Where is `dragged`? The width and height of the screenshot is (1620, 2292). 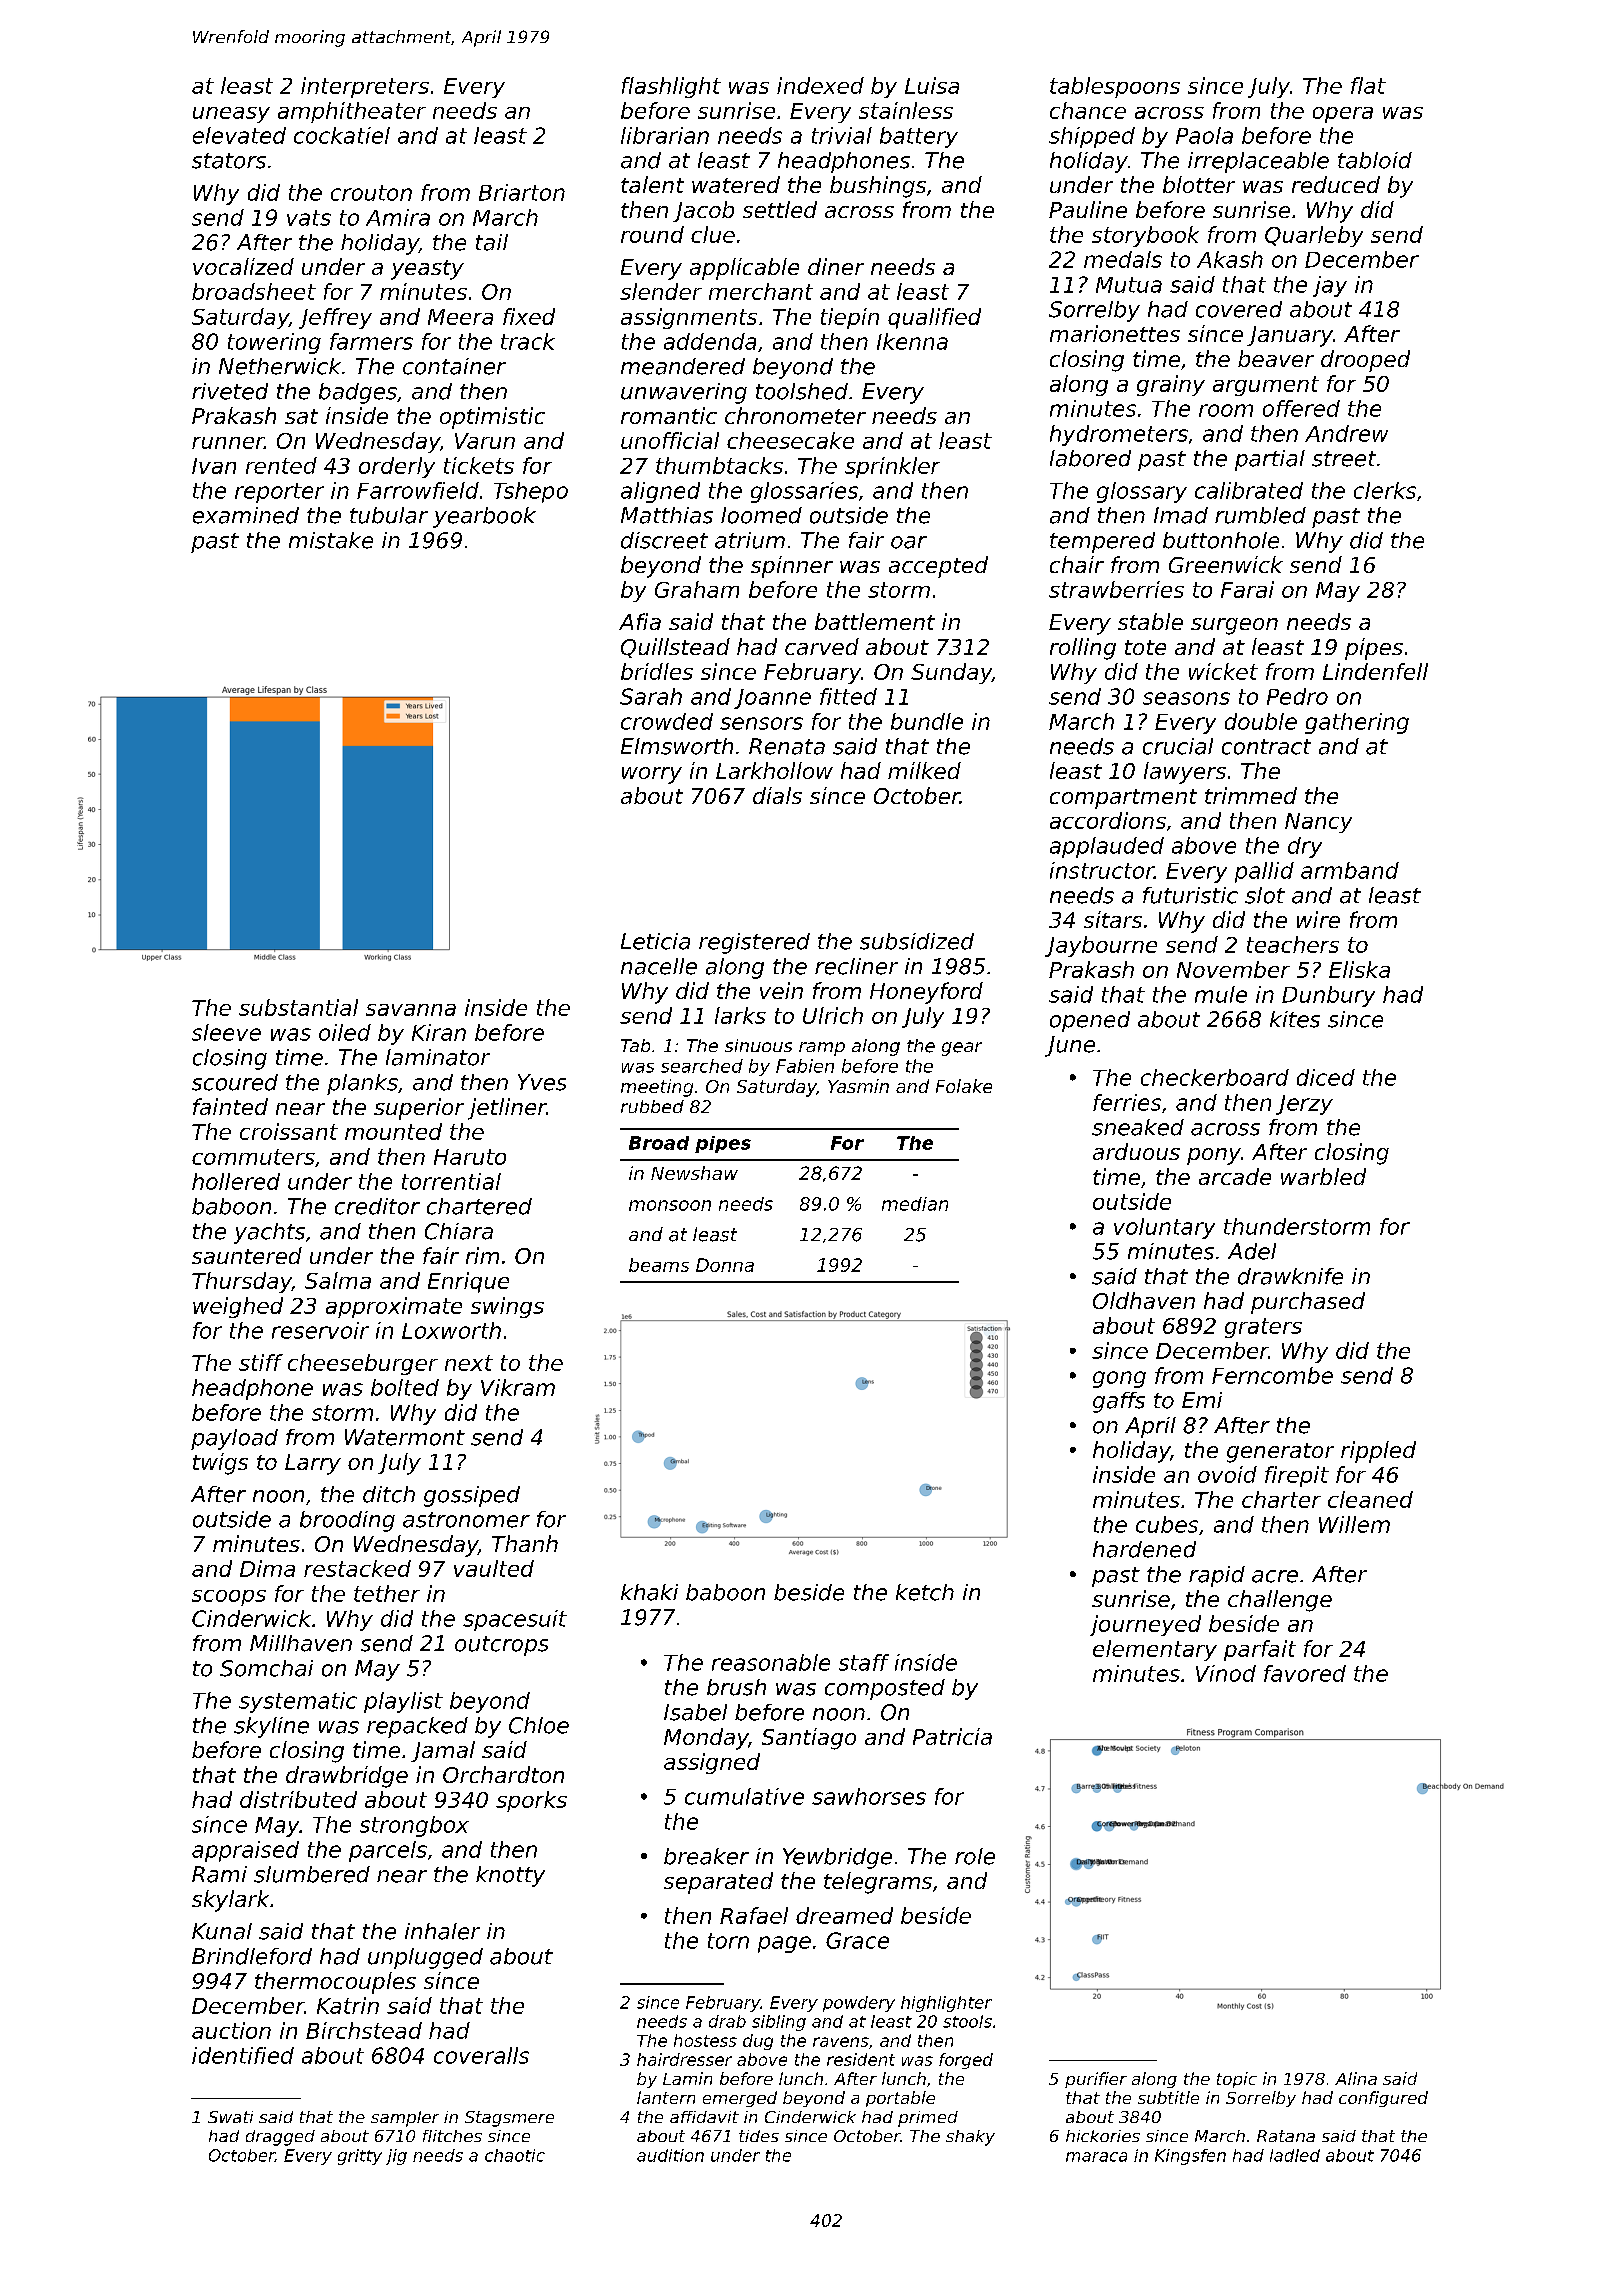
dragged is located at coordinates (280, 2138).
